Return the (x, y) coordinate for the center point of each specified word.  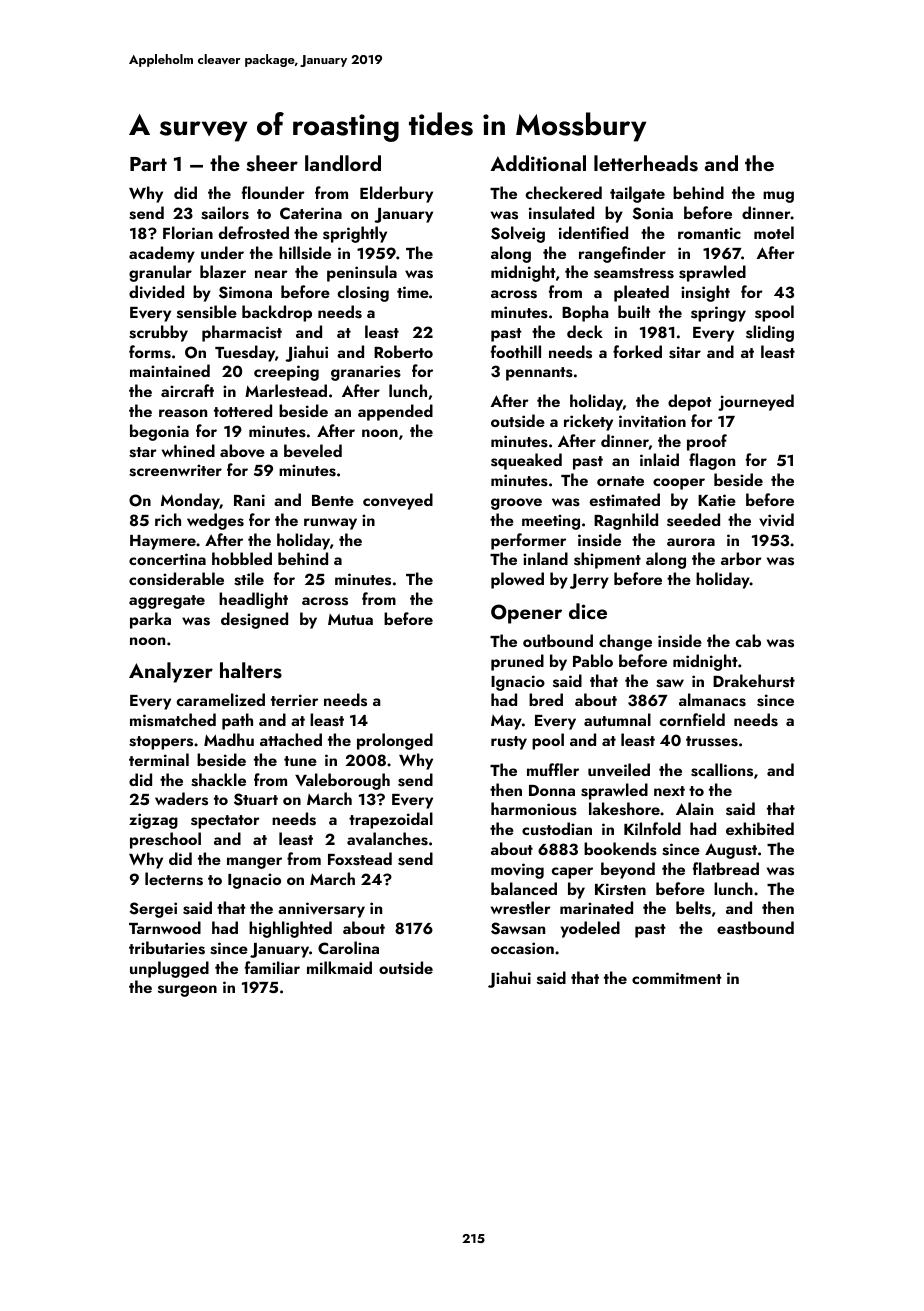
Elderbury (396, 194)
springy (718, 314)
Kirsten (620, 889)
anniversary (321, 910)
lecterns (174, 879)
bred (546, 699)
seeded (693, 520)
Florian (188, 232)
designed (254, 620)
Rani (249, 500)
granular (160, 273)
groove (516, 504)
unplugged (169, 969)
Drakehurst (754, 681)
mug (778, 197)
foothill (516, 351)
